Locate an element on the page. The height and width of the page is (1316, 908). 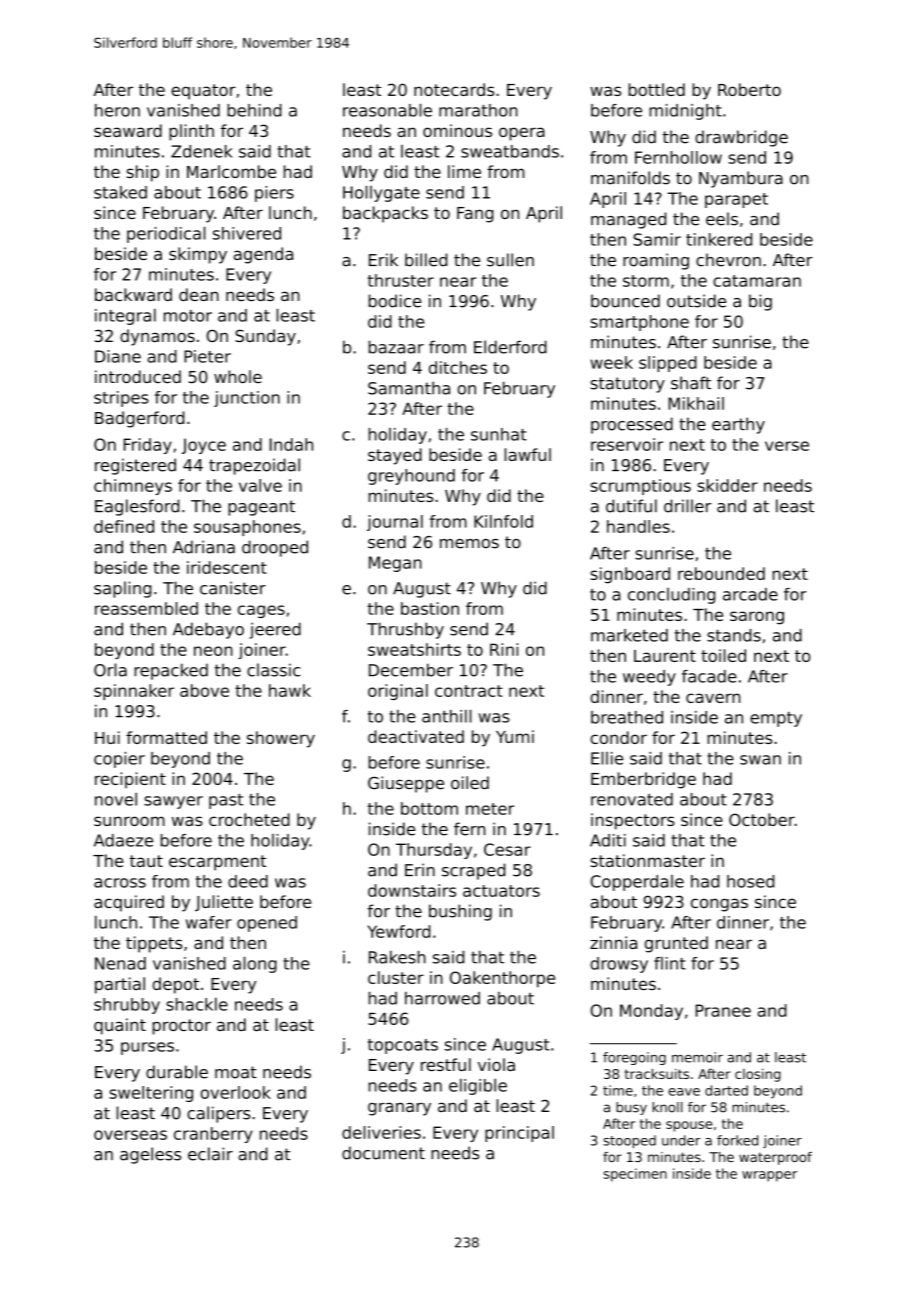
concluding is located at coordinates (671, 596).
